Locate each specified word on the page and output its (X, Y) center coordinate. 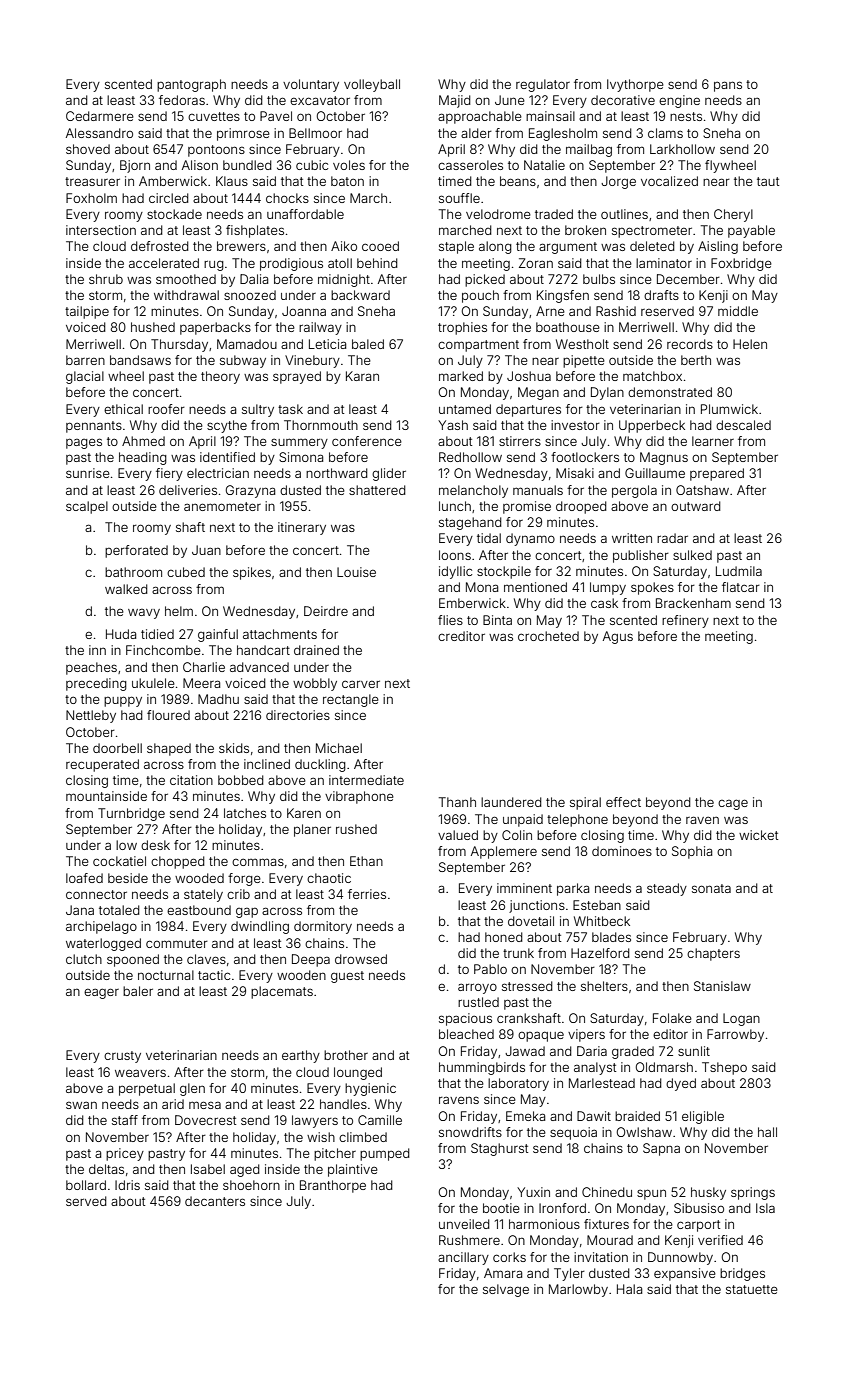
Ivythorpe (635, 85)
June (510, 100)
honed (504, 937)
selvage (506, 1290)
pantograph (191, 85)
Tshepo (724, 1068)
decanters (215, 1201)
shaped (169, 749)
